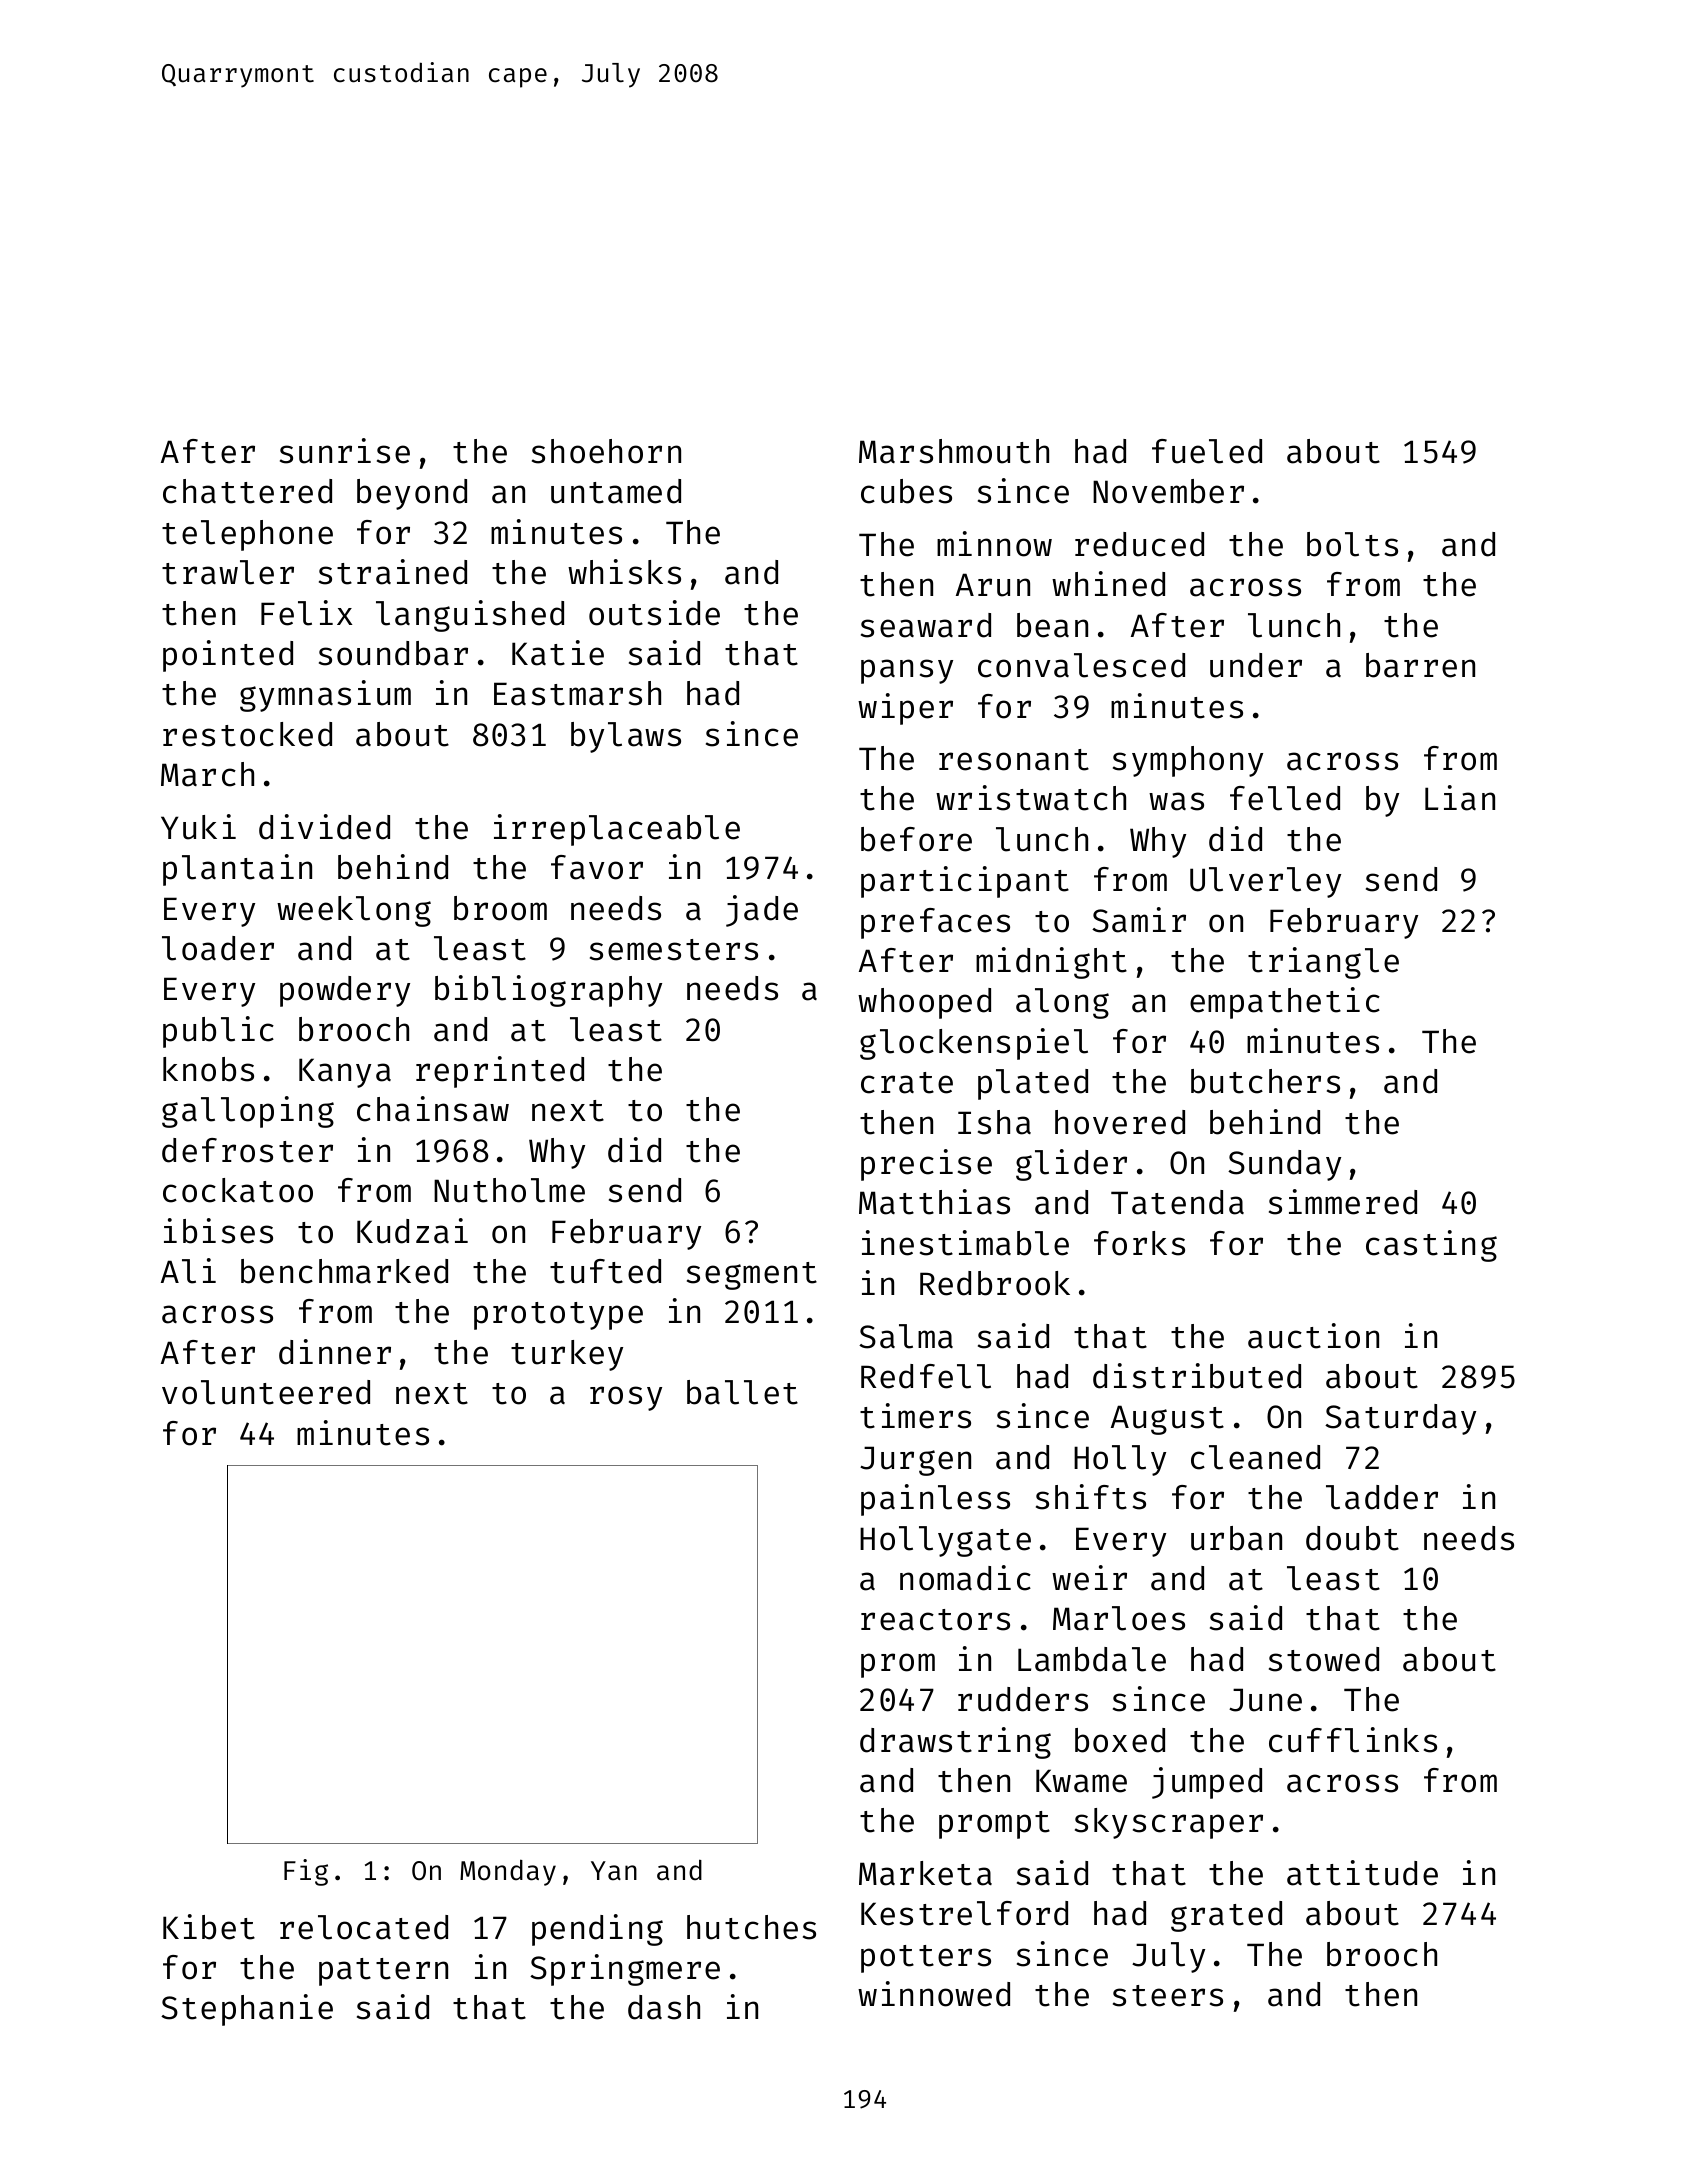  I want to click on galloping, so click(248, 1112).
